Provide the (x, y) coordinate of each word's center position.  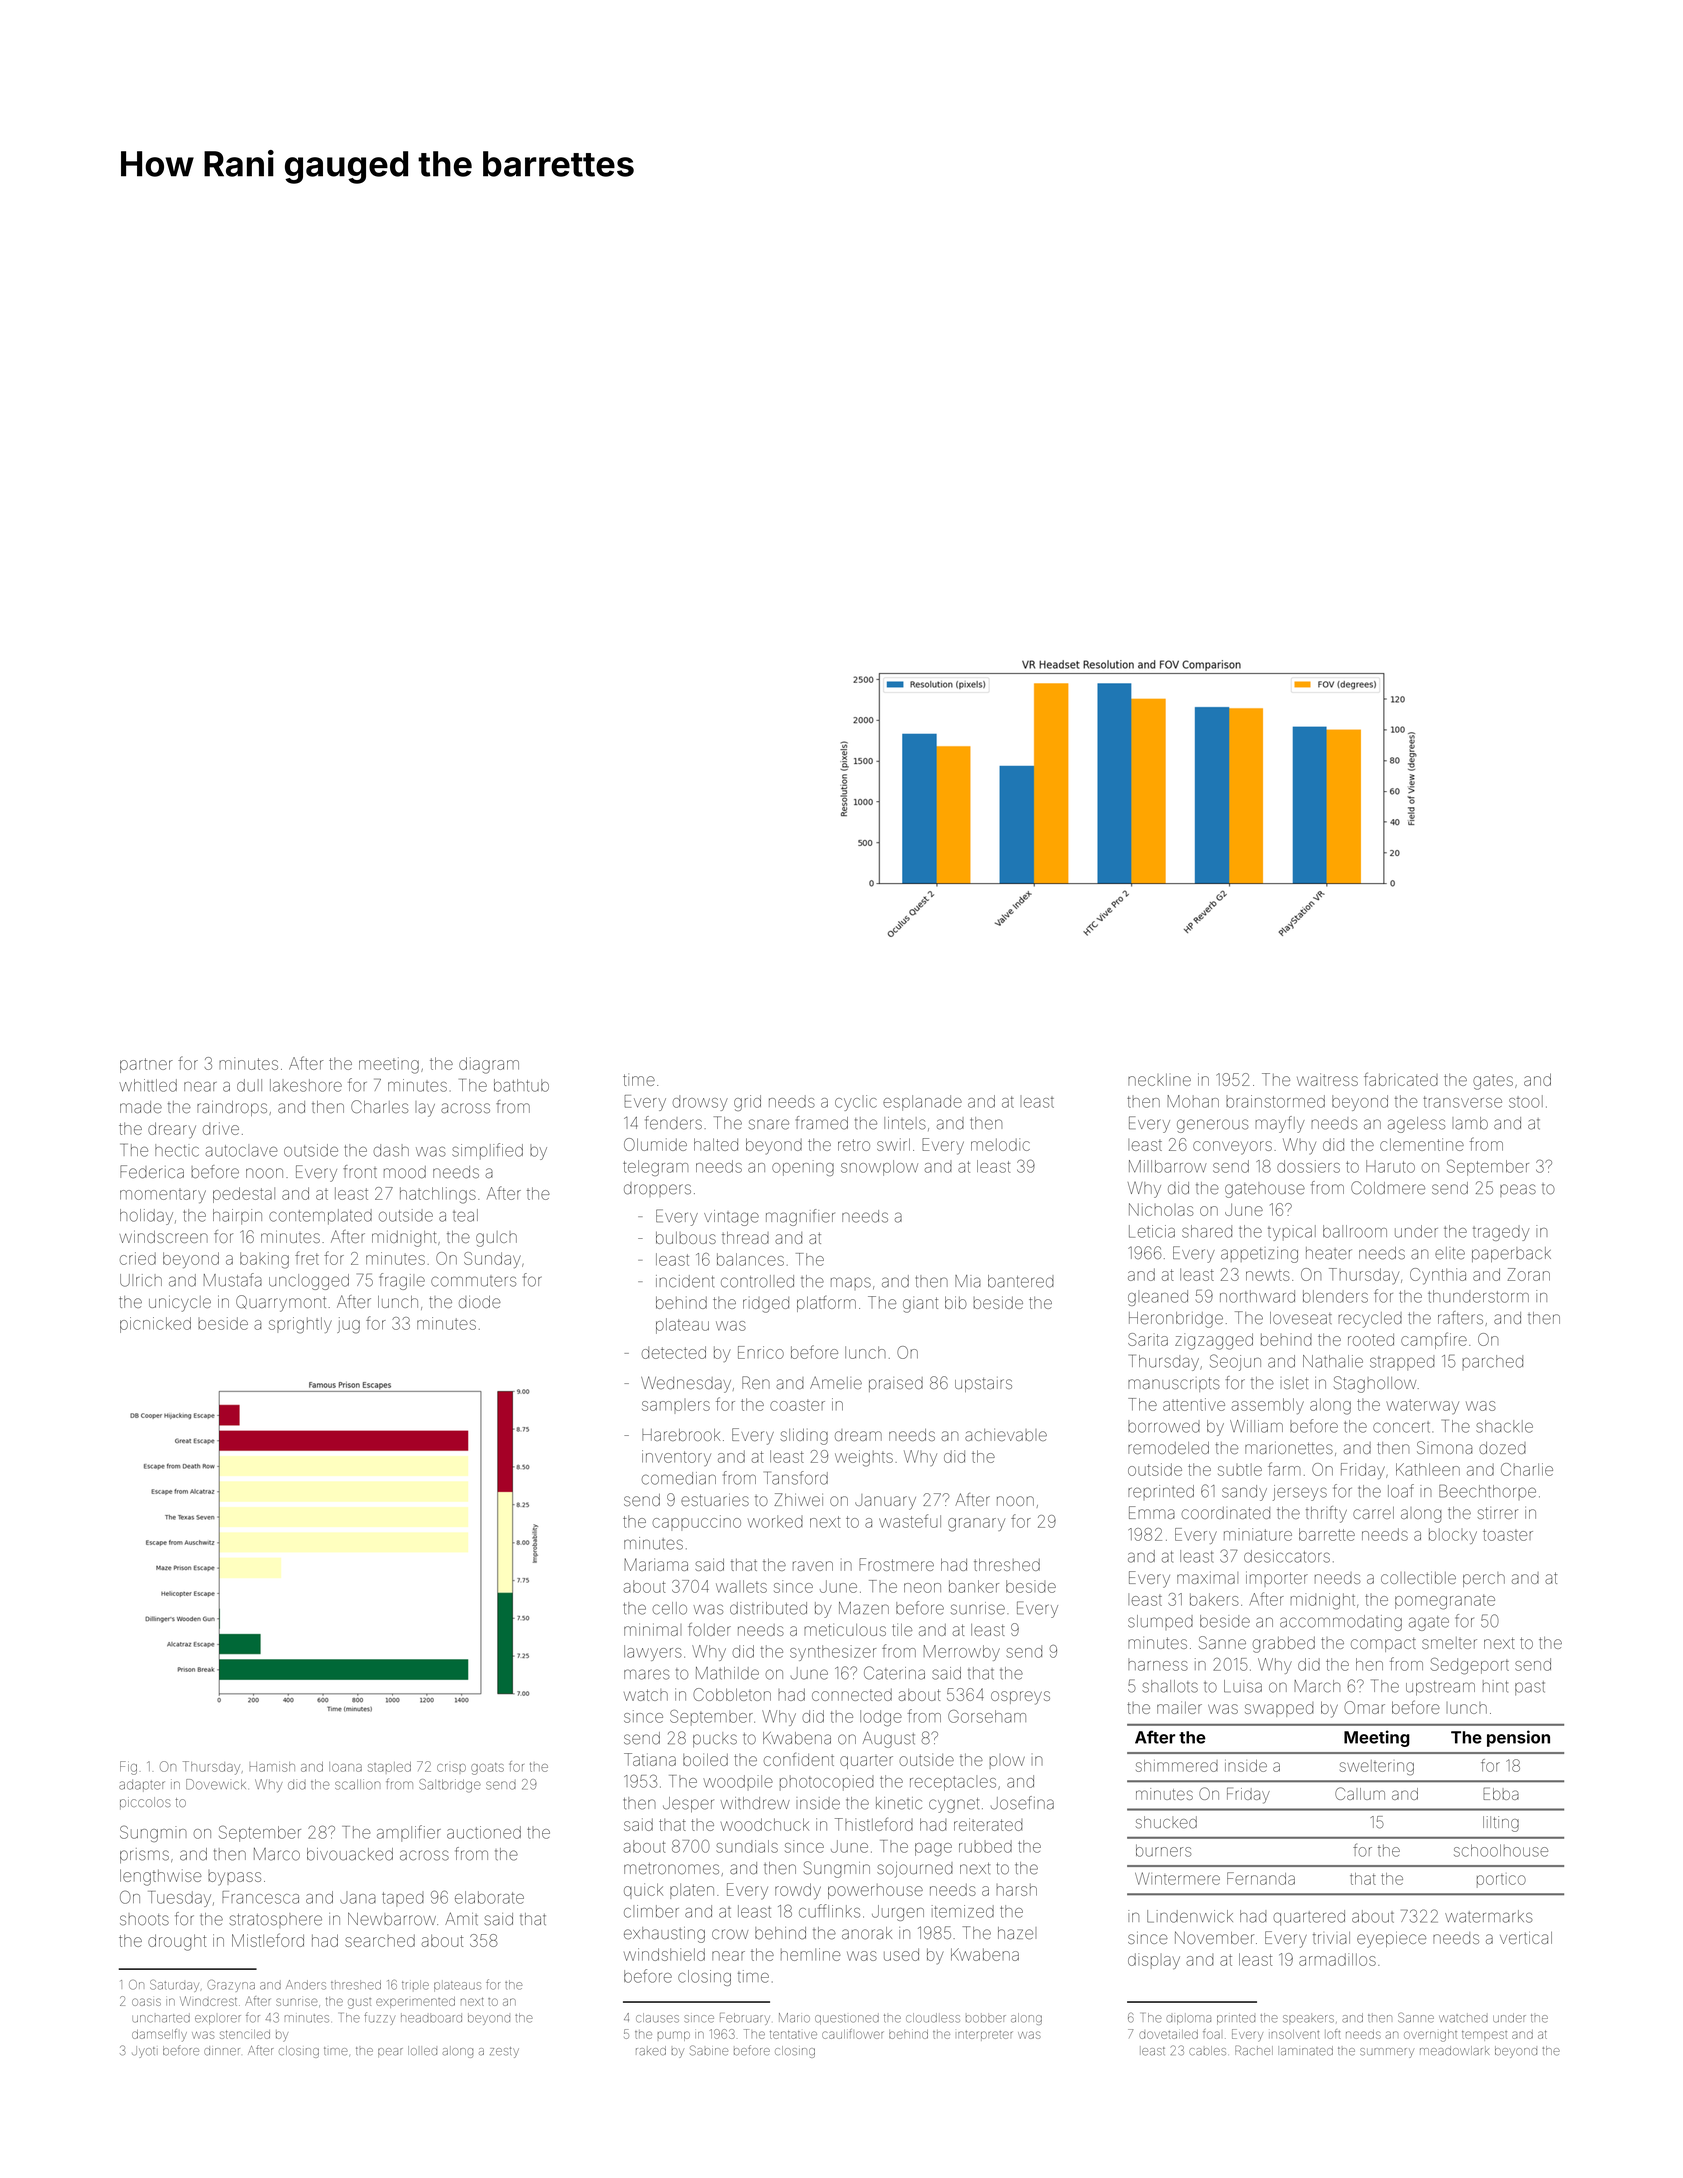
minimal (652, 1629)
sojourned (915, 1870)
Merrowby (962, 1653)
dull (249, 1085)
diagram (489, 1065)
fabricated (1401, 1079)
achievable (1006, 1435)
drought (177, 1942)
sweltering (1377, 1767)
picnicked (155, 1325)
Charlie (1527, 1469)
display (1154, 1961)
